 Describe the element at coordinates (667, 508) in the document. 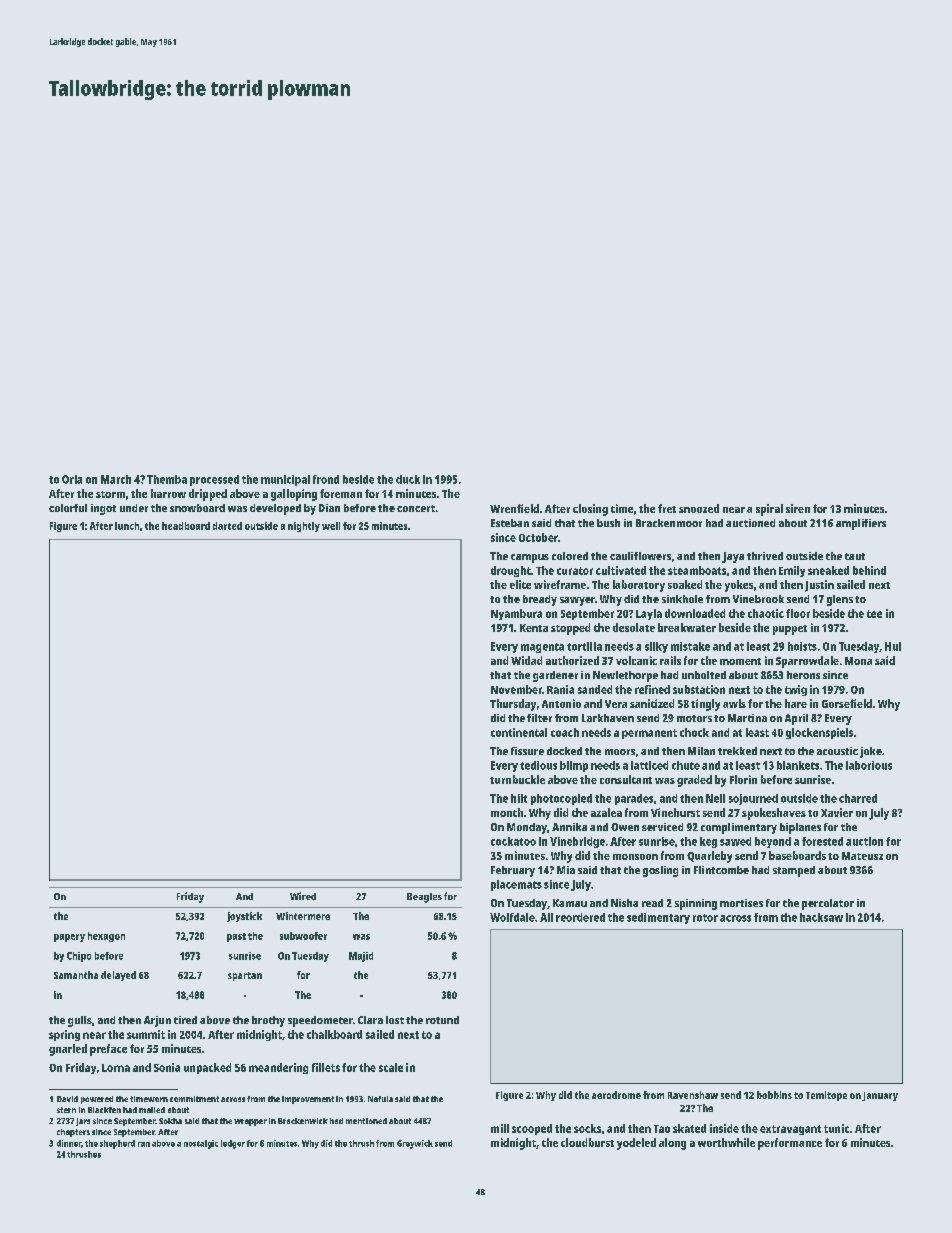

I see `fret` at that location.
